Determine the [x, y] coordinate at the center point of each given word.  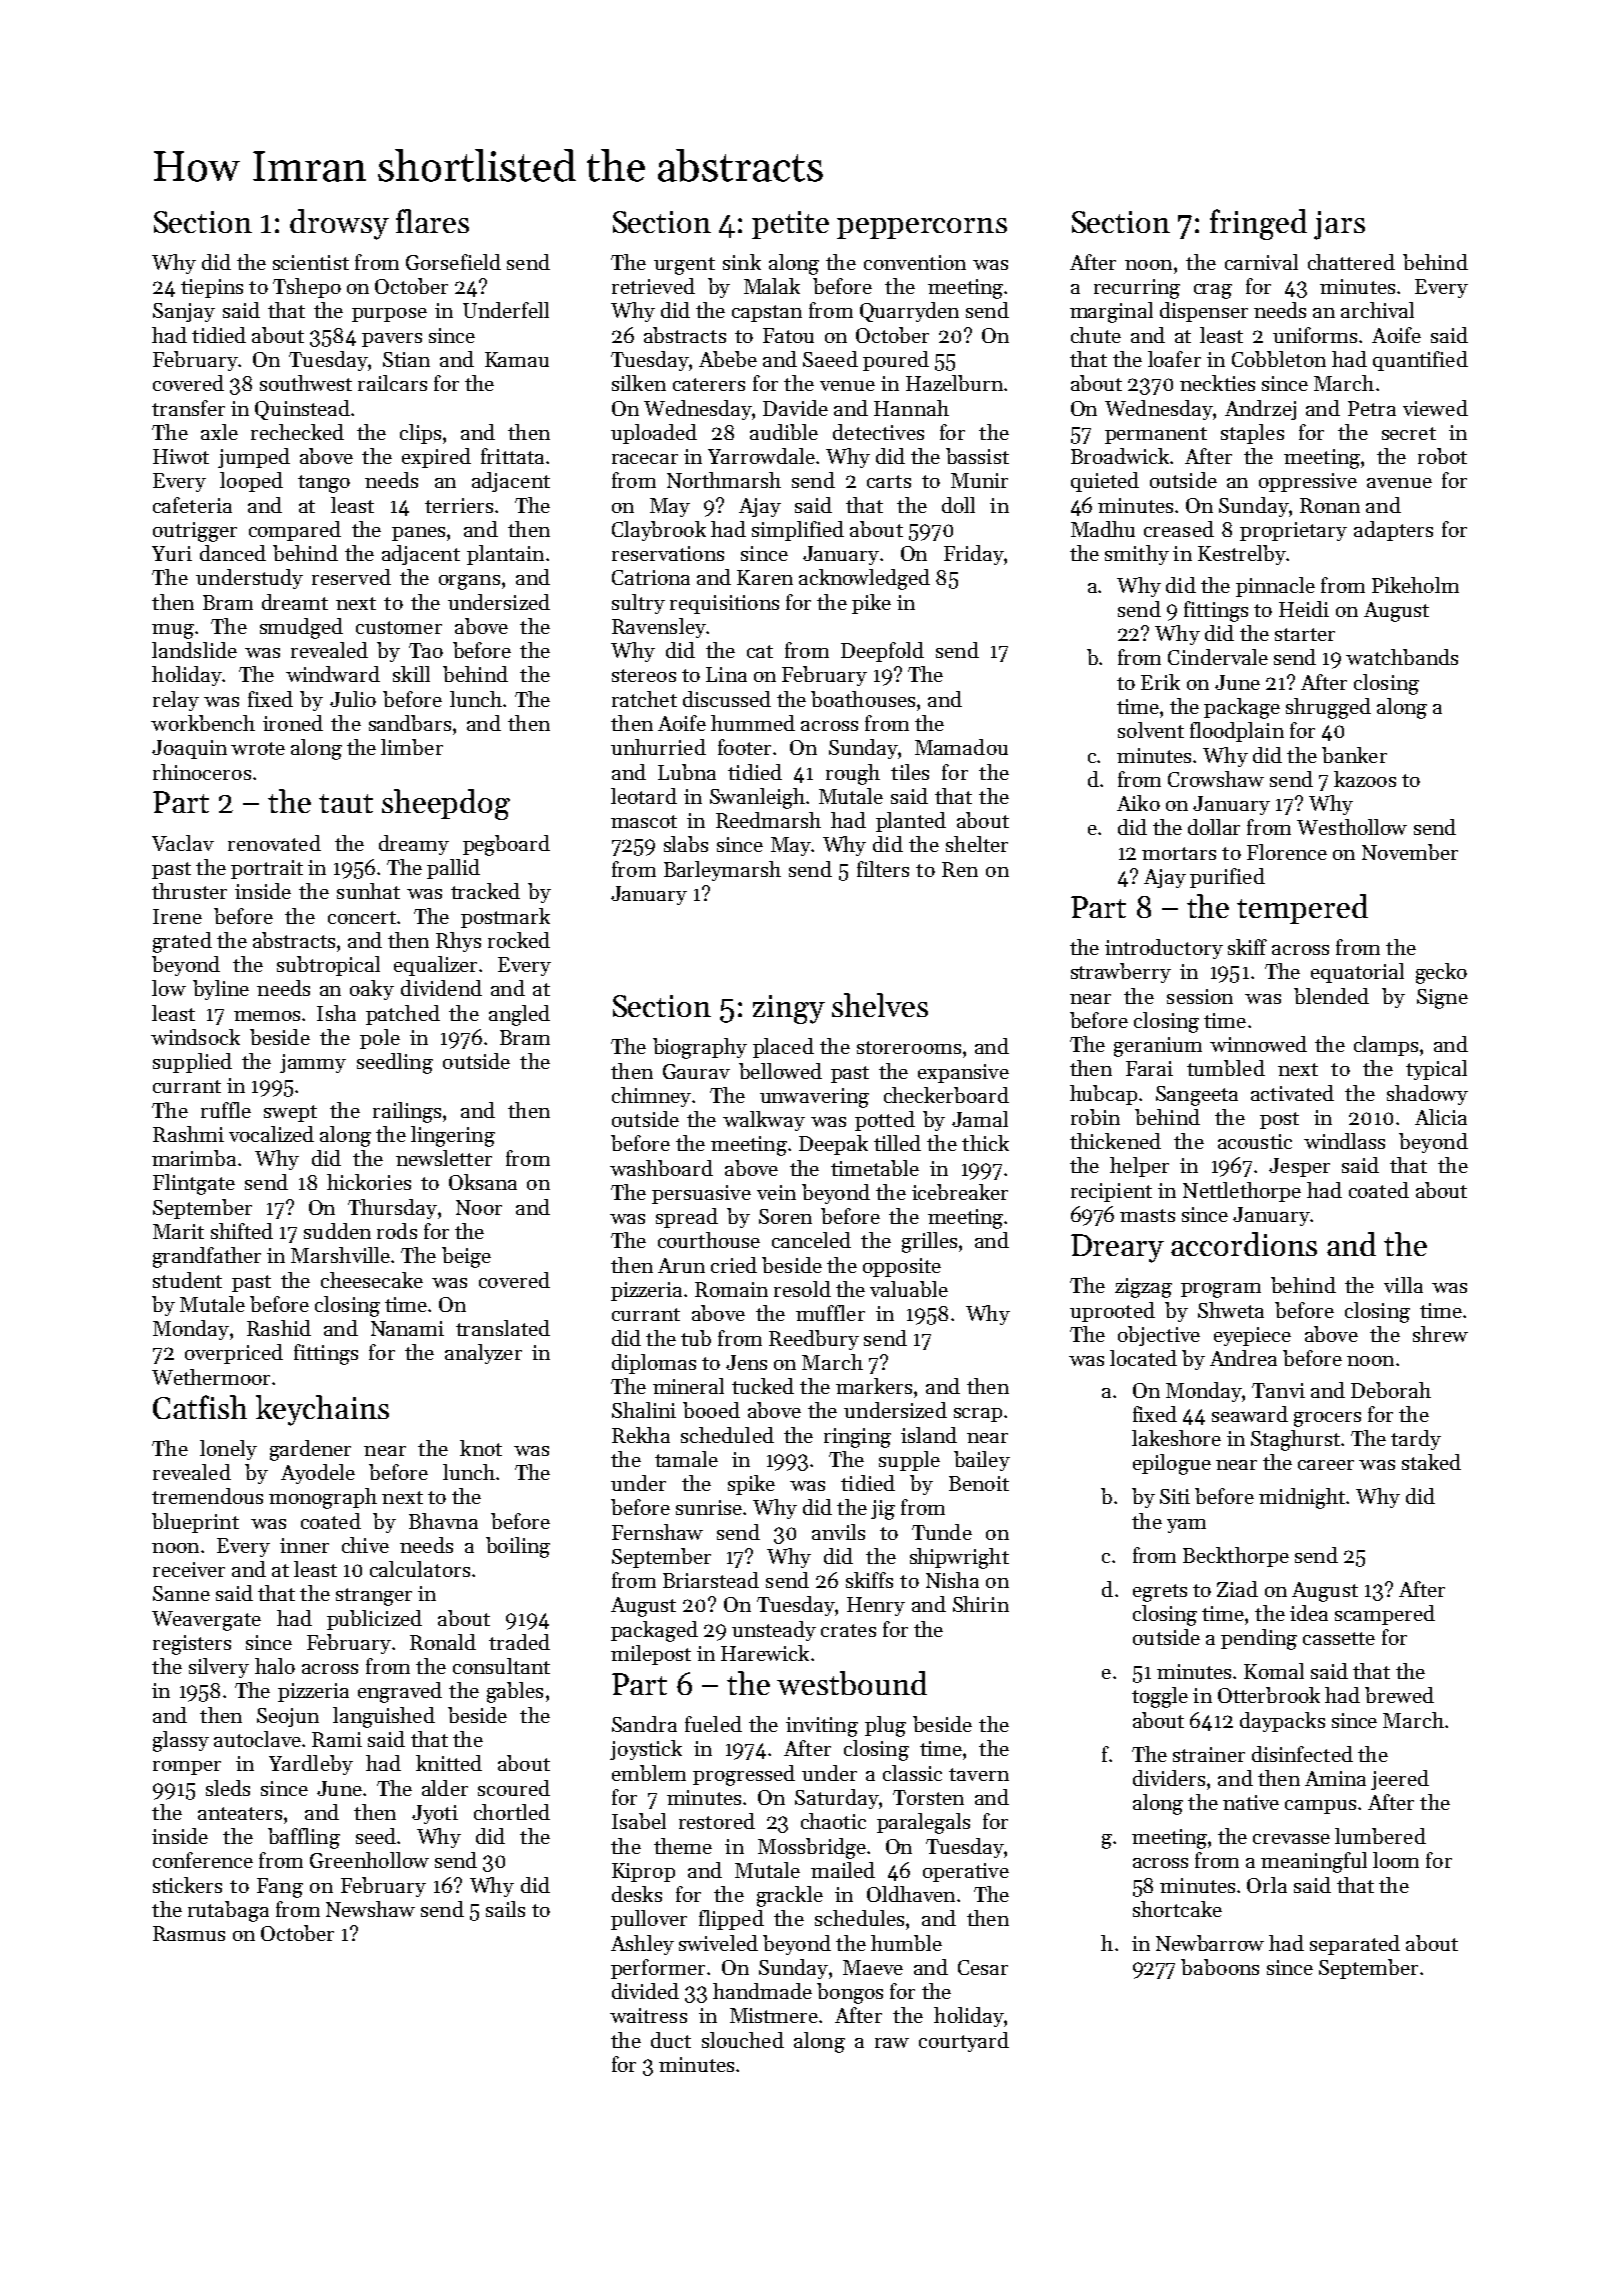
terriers [459, 505]
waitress [648, 2015]
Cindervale [1218, 657]
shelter [977, 844]
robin [1095, 1117]
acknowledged [864, 579]
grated [182, 942]
